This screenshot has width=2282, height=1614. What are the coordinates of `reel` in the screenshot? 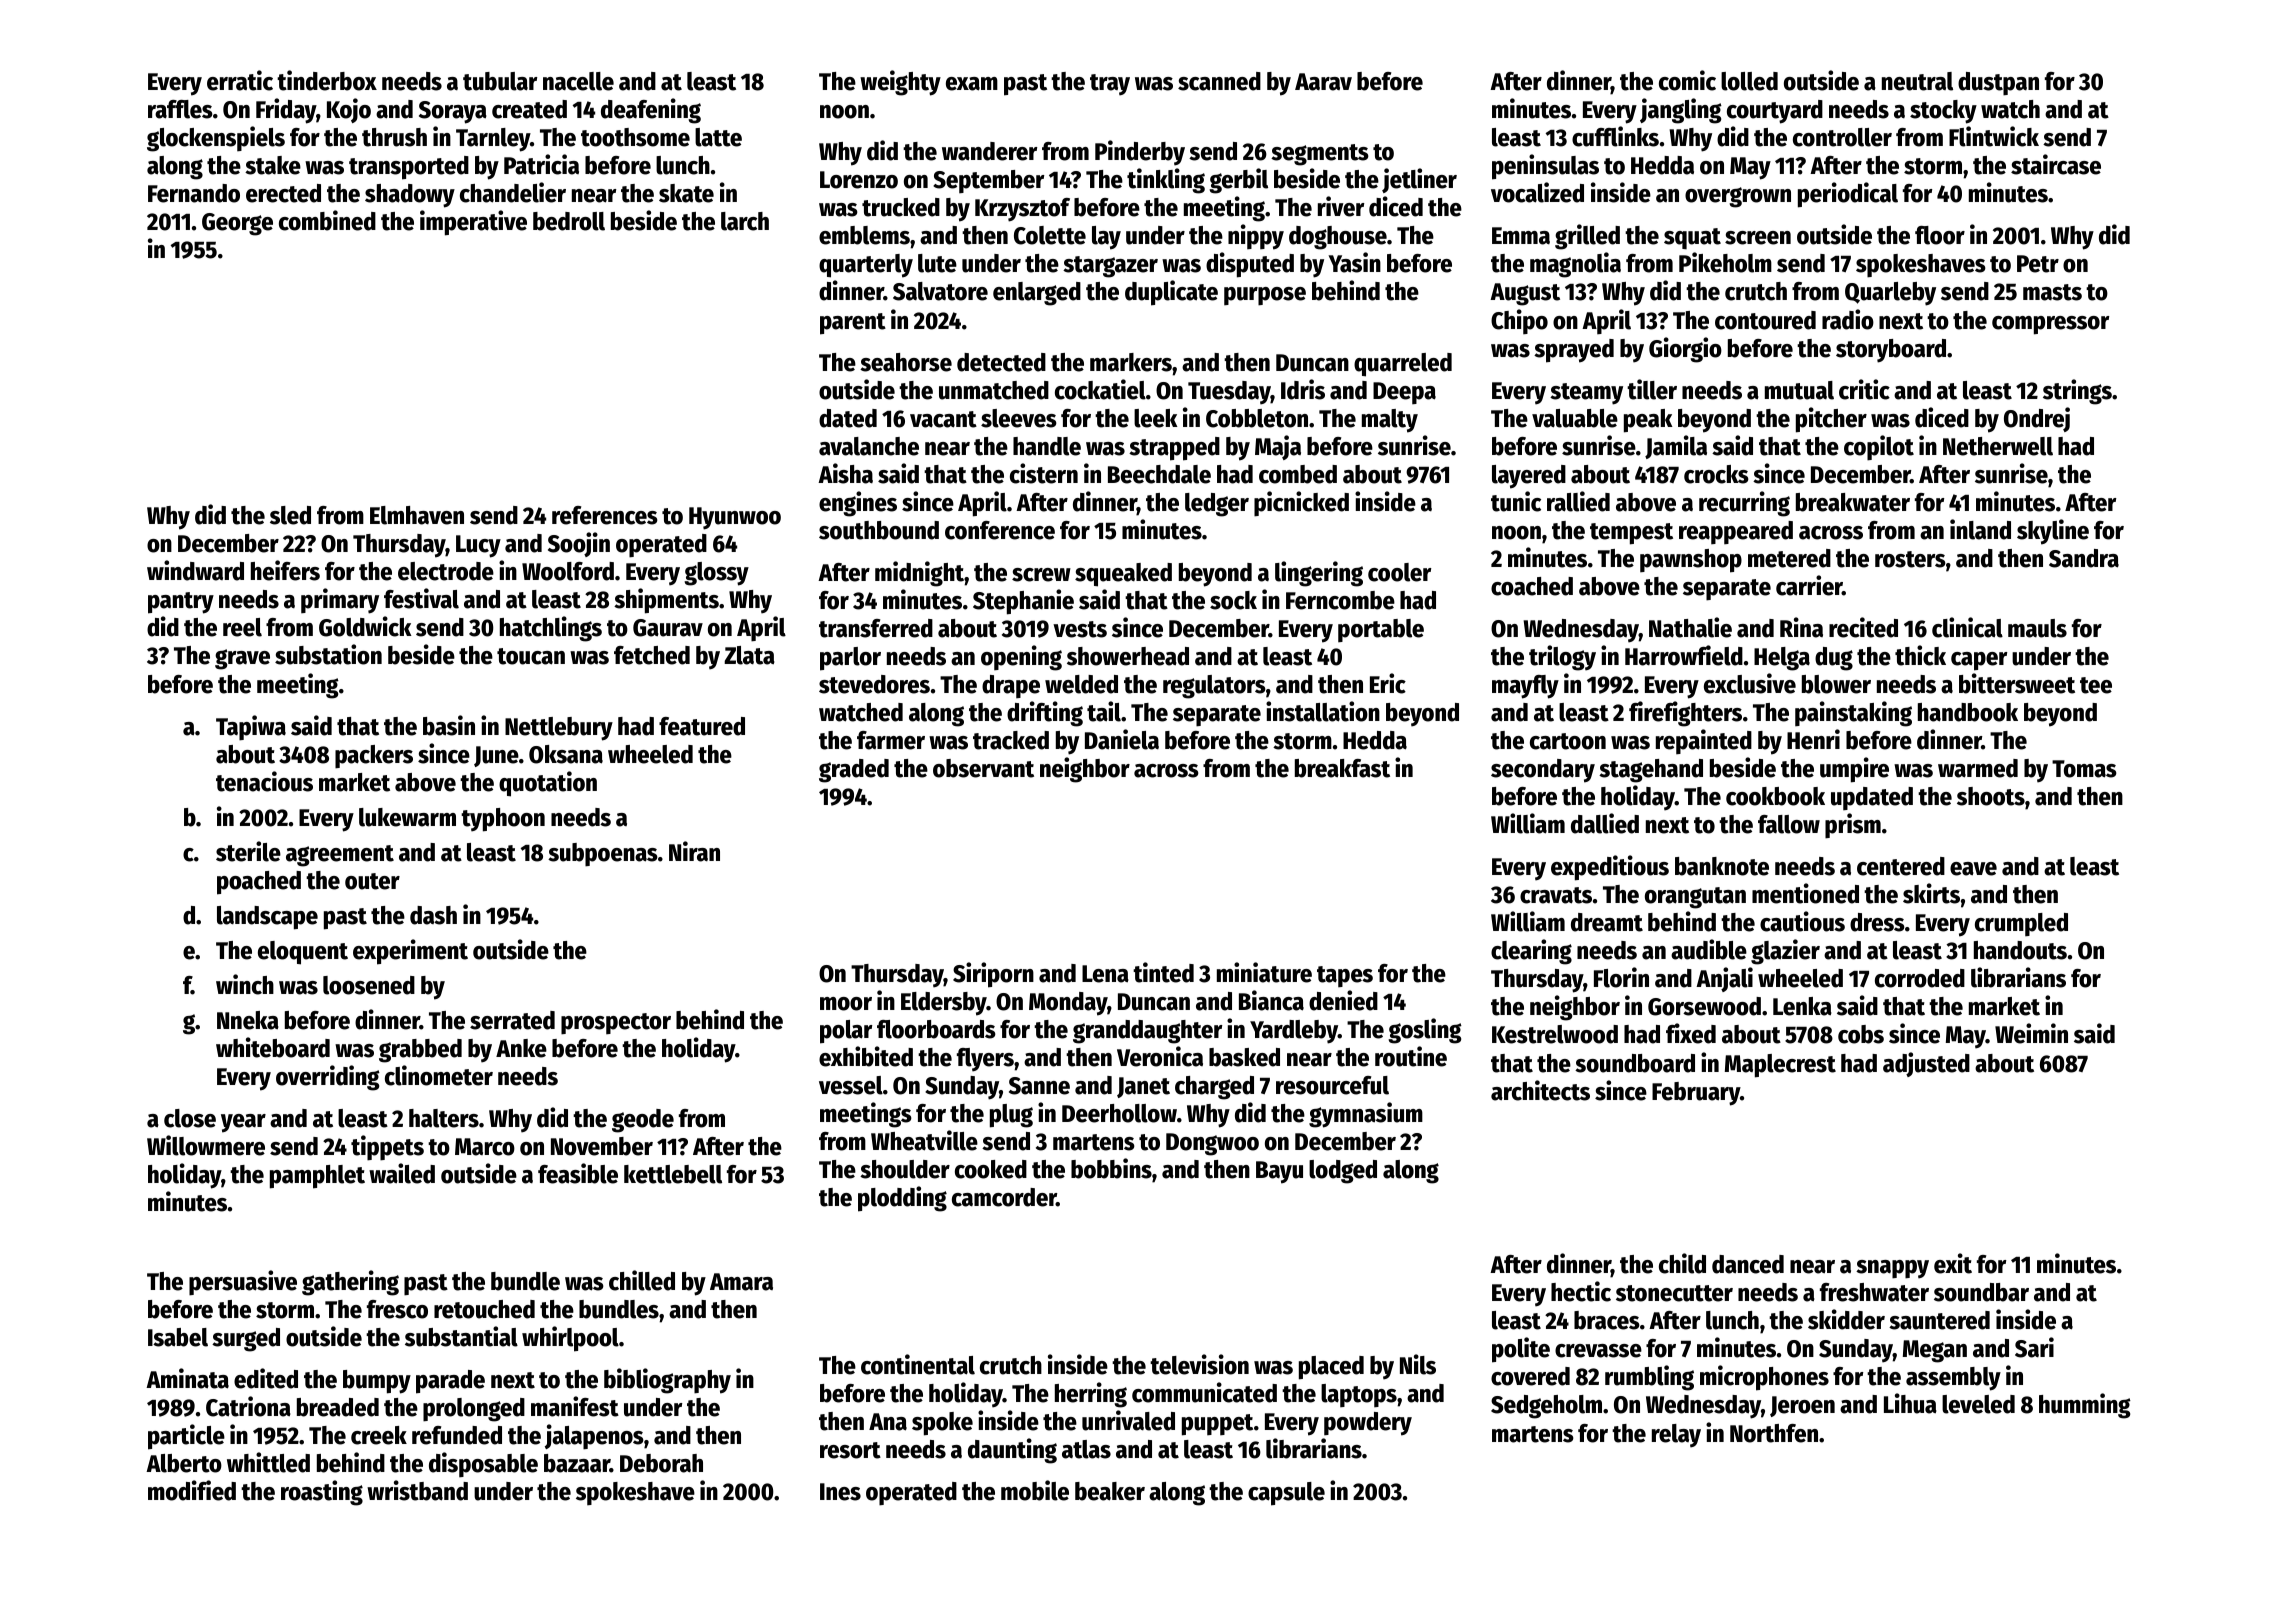 It's located at (242, 627).
